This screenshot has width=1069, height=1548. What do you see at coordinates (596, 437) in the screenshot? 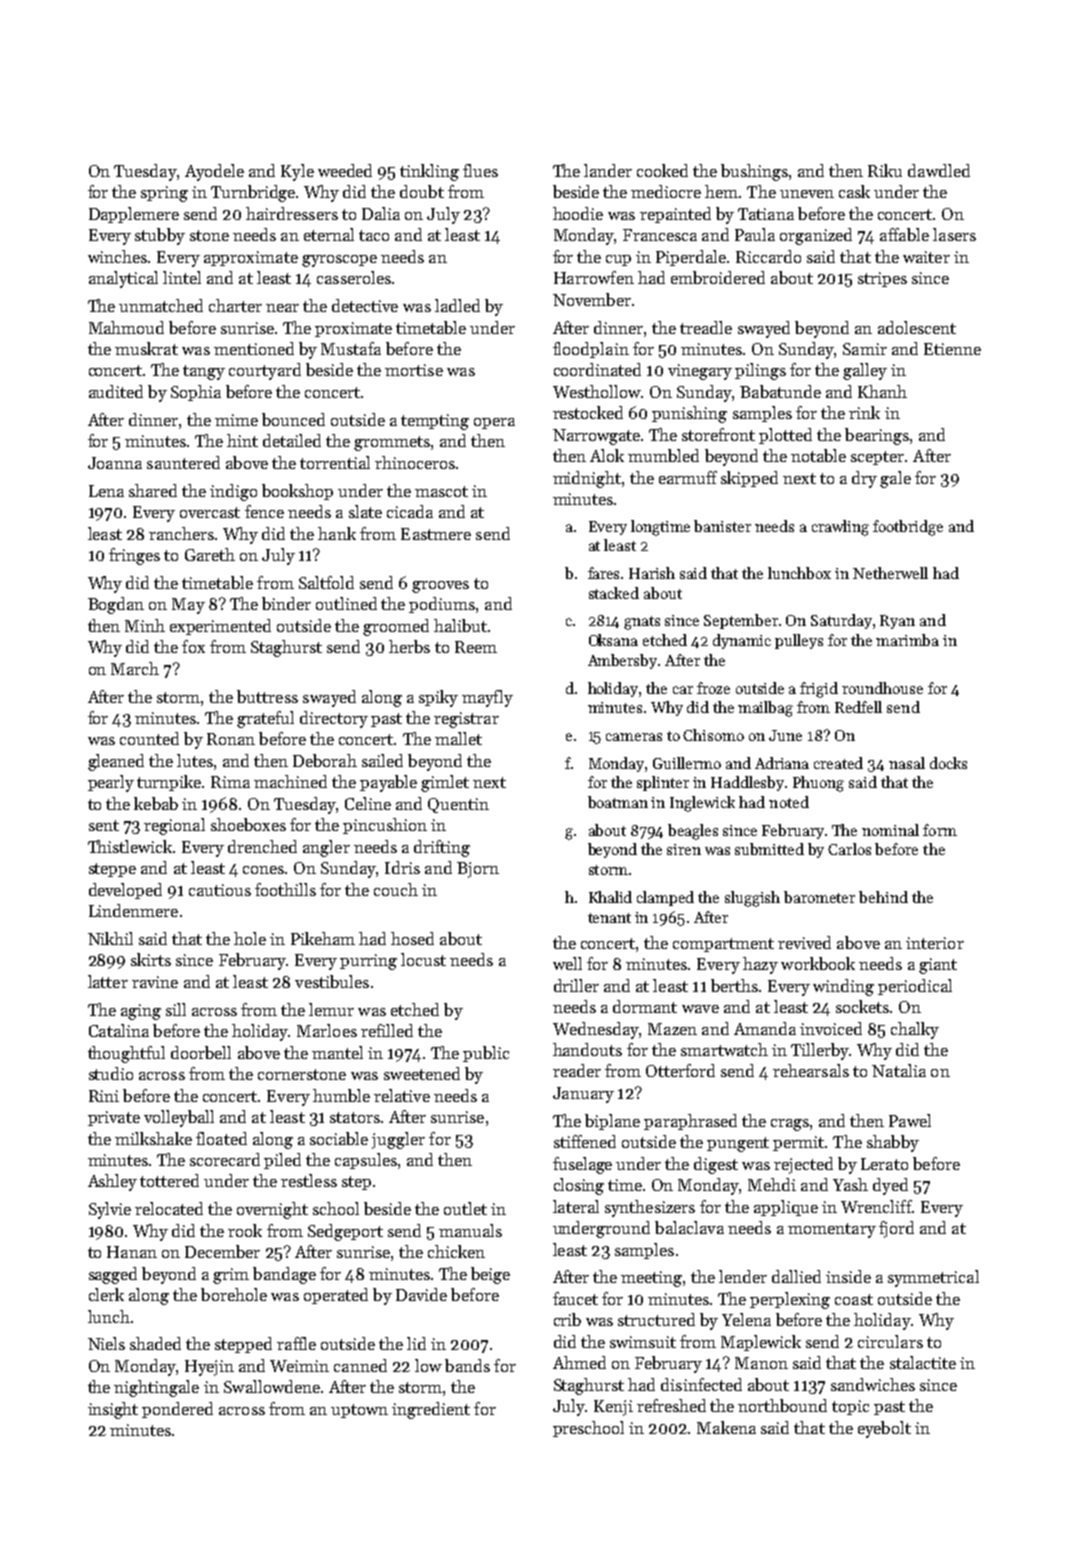
I see `Narrowgate` at bounding box center [596, 437].
